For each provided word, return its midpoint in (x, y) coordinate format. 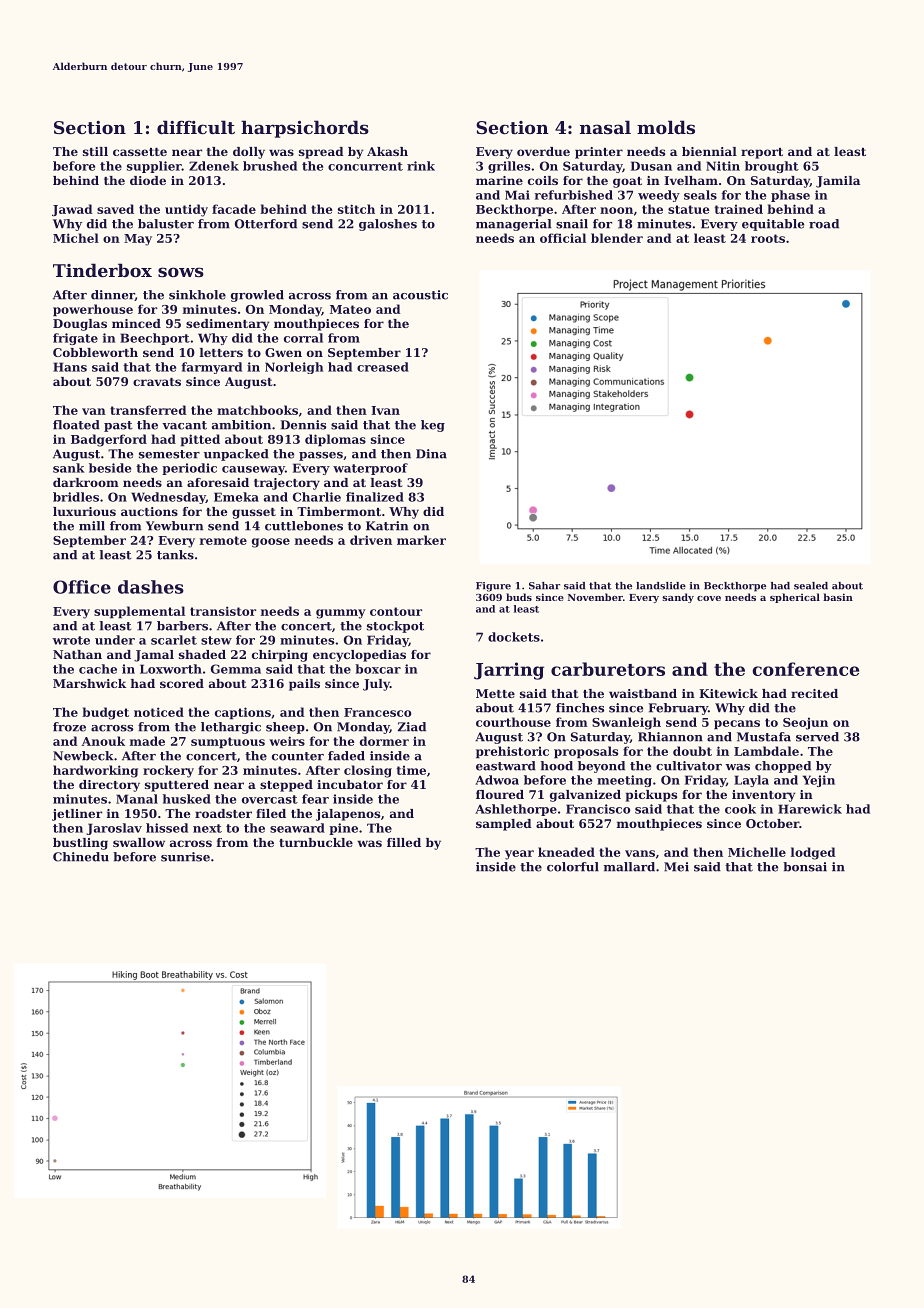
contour (396, 611)
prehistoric (512, 752)
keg (433, 426)
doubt (692, 751)
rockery (168, 771)
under (115, 640)
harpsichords (305, 129)
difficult (196, 127)
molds (666, 127)
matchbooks (257, 410)
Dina (431, 454)
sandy (678, 598)
